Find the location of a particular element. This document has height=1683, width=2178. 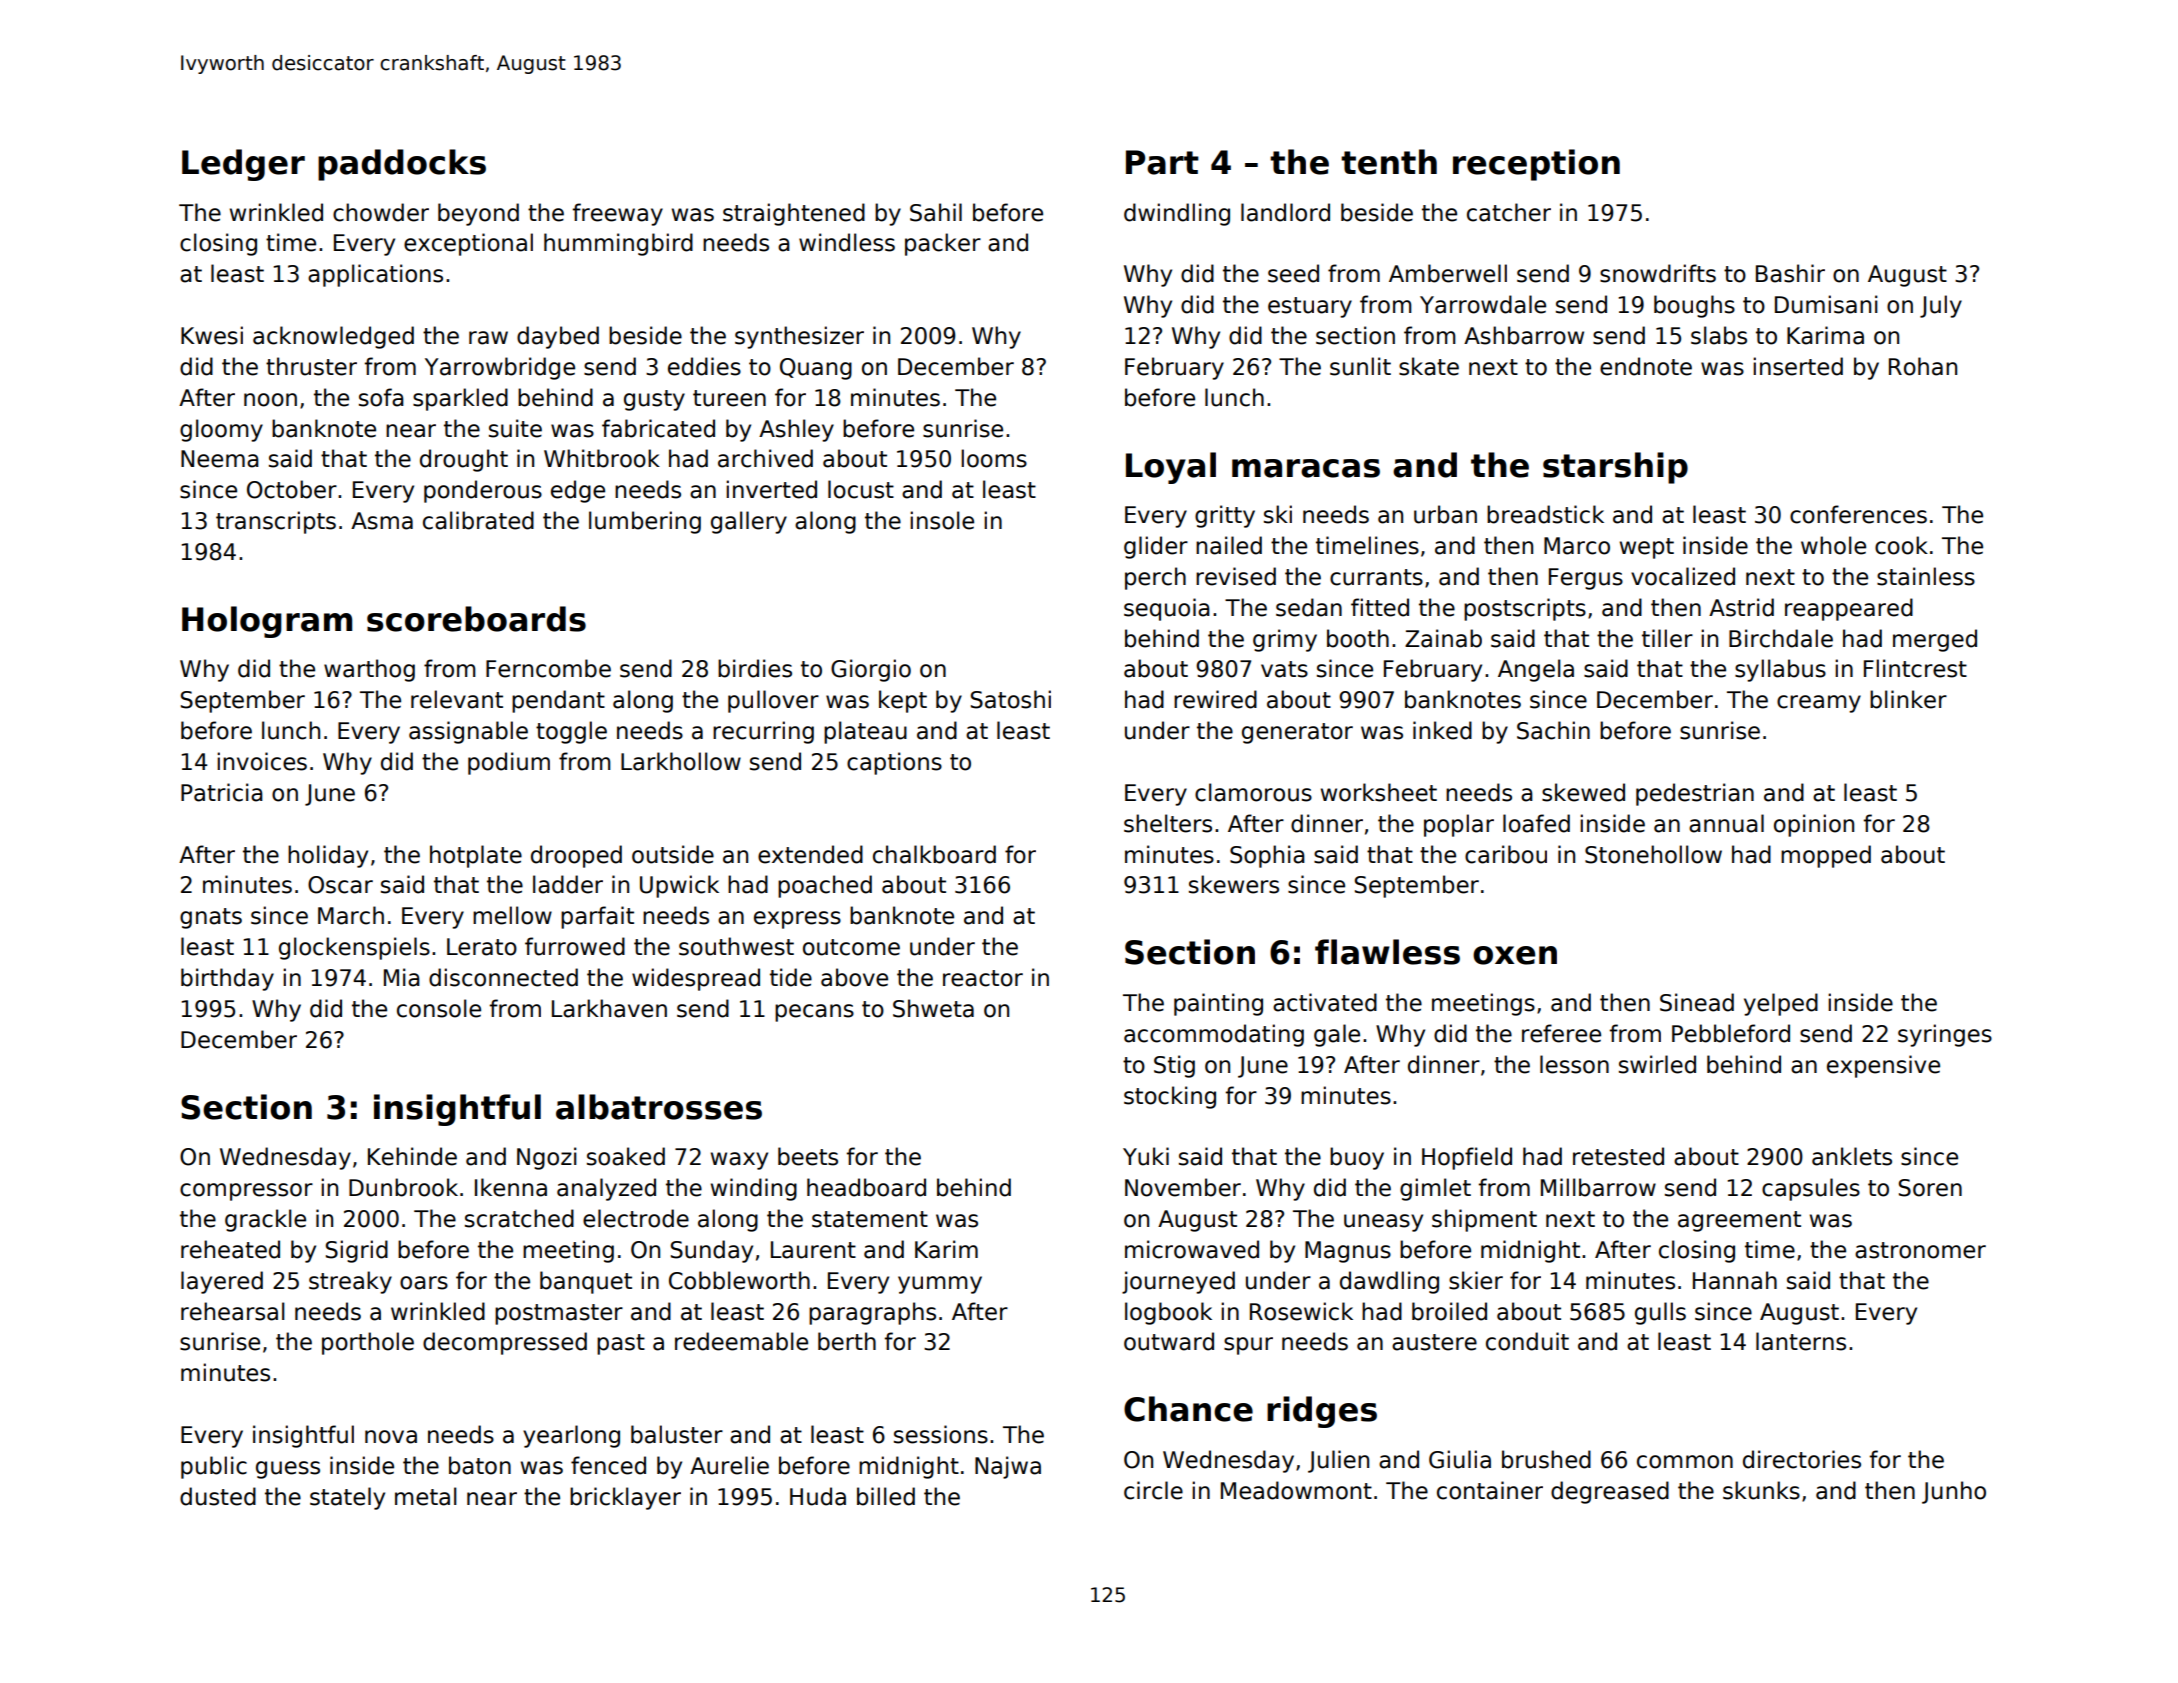

syringes is located at coordinates (1945, 1035).
